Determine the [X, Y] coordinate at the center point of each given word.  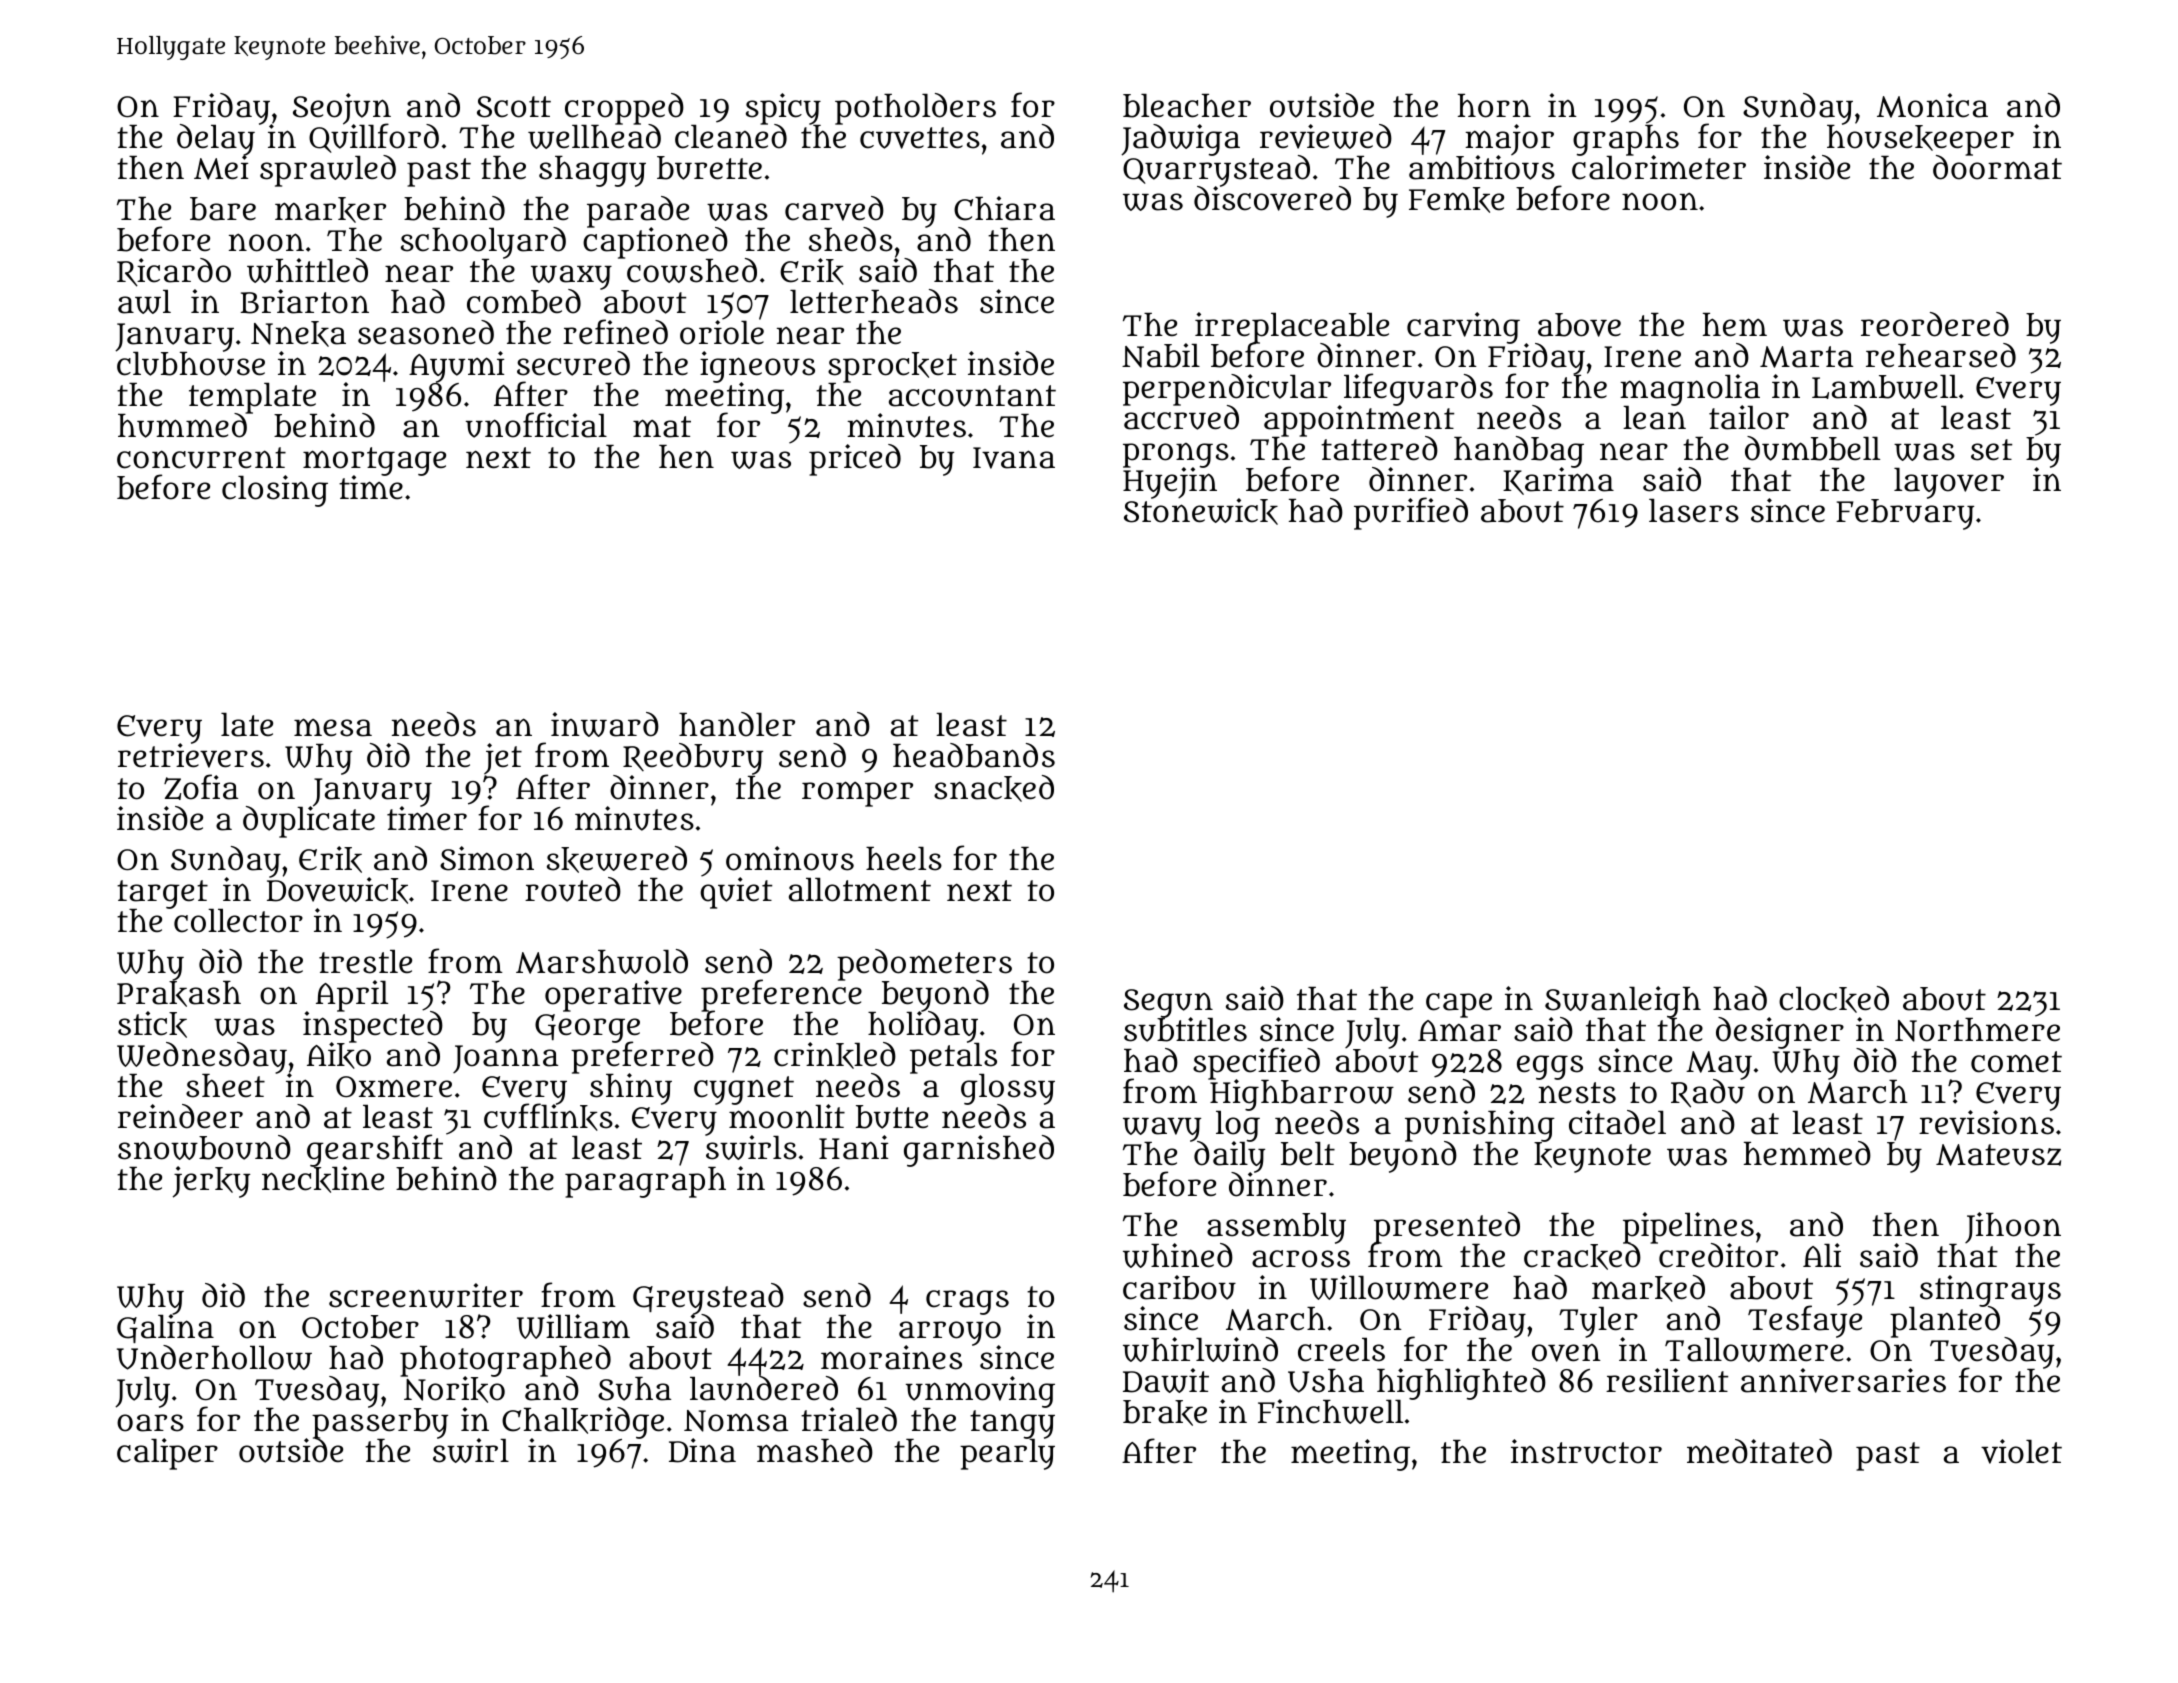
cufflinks [548, 1118]
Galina [165, 1329]
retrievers [191, 756]
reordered [1935, 324]
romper [857, 794]
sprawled [328, 171]
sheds [851, 239]
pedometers [924, 964]
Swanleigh [1623, 1001]
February [1905, 514]
